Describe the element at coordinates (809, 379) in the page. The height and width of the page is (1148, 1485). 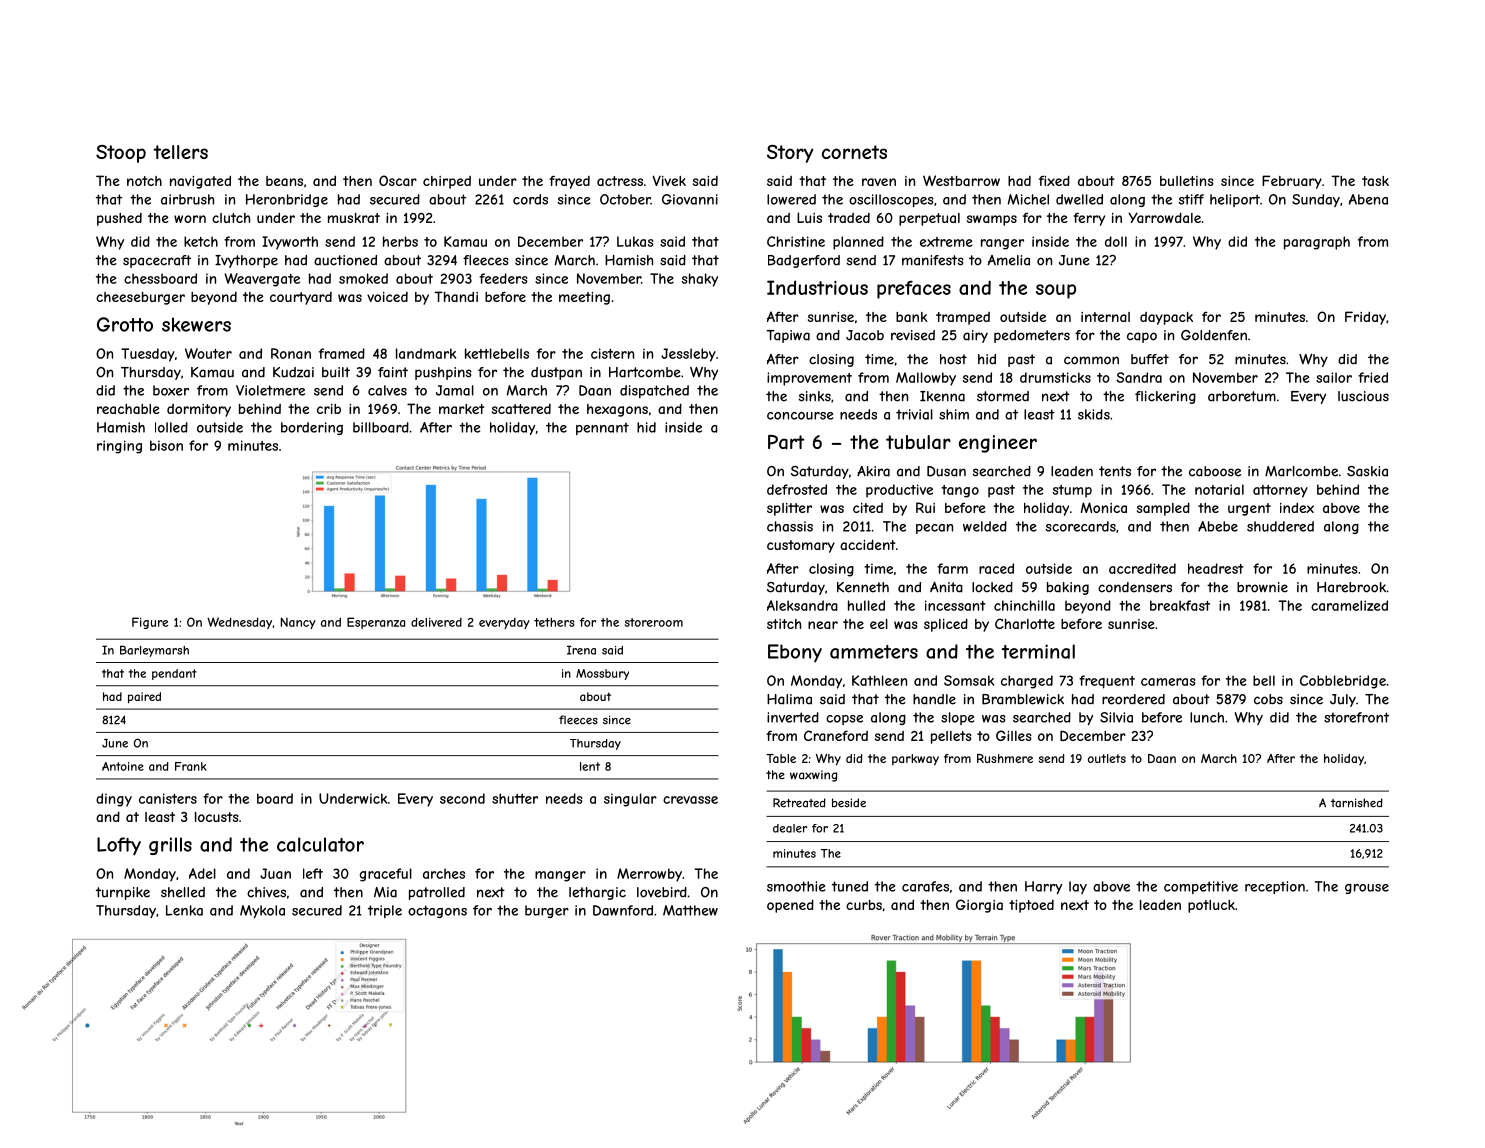
I see `improvement` at that location.
